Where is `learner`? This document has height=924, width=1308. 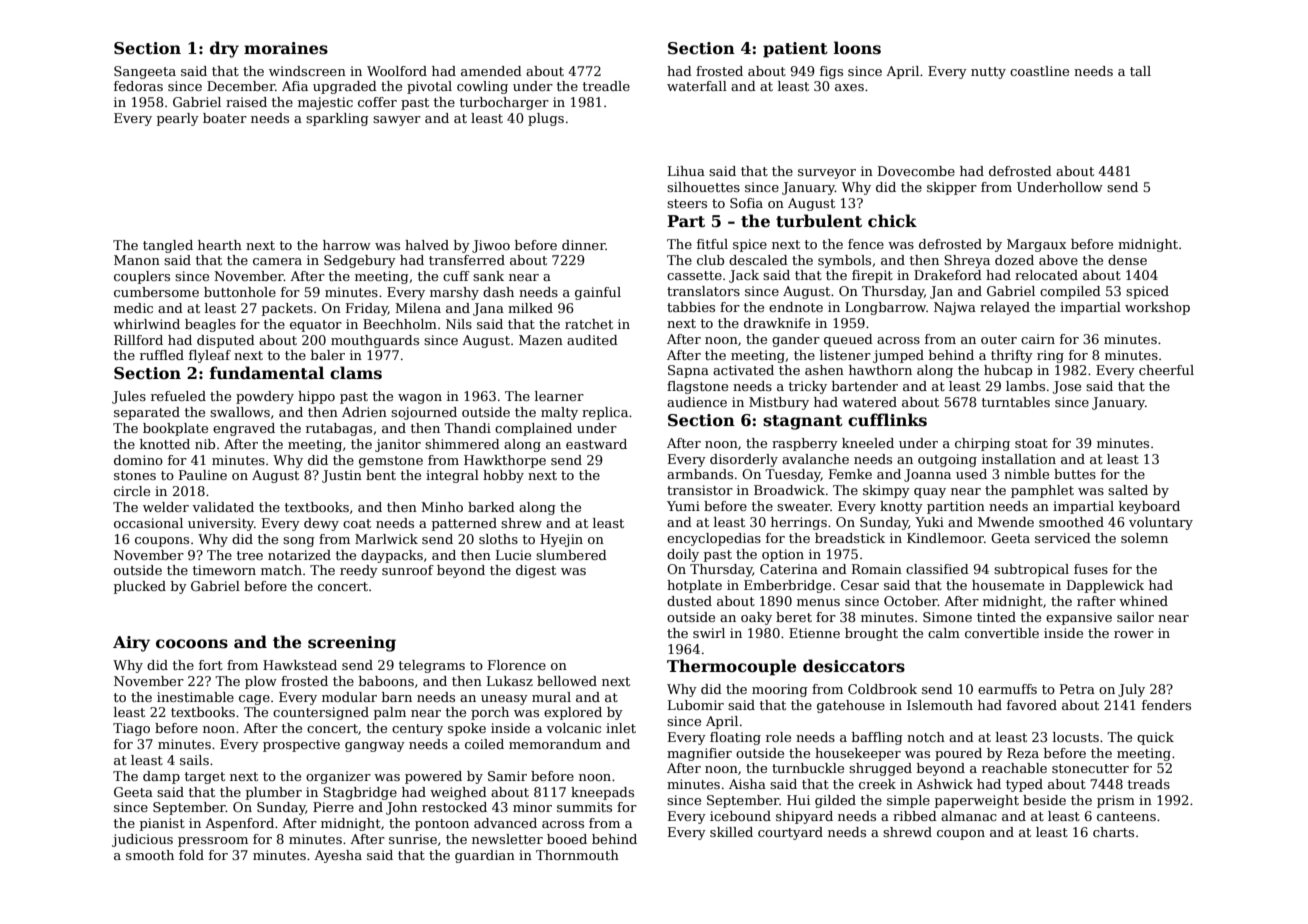
learner is located at coordinates (559, 396).
